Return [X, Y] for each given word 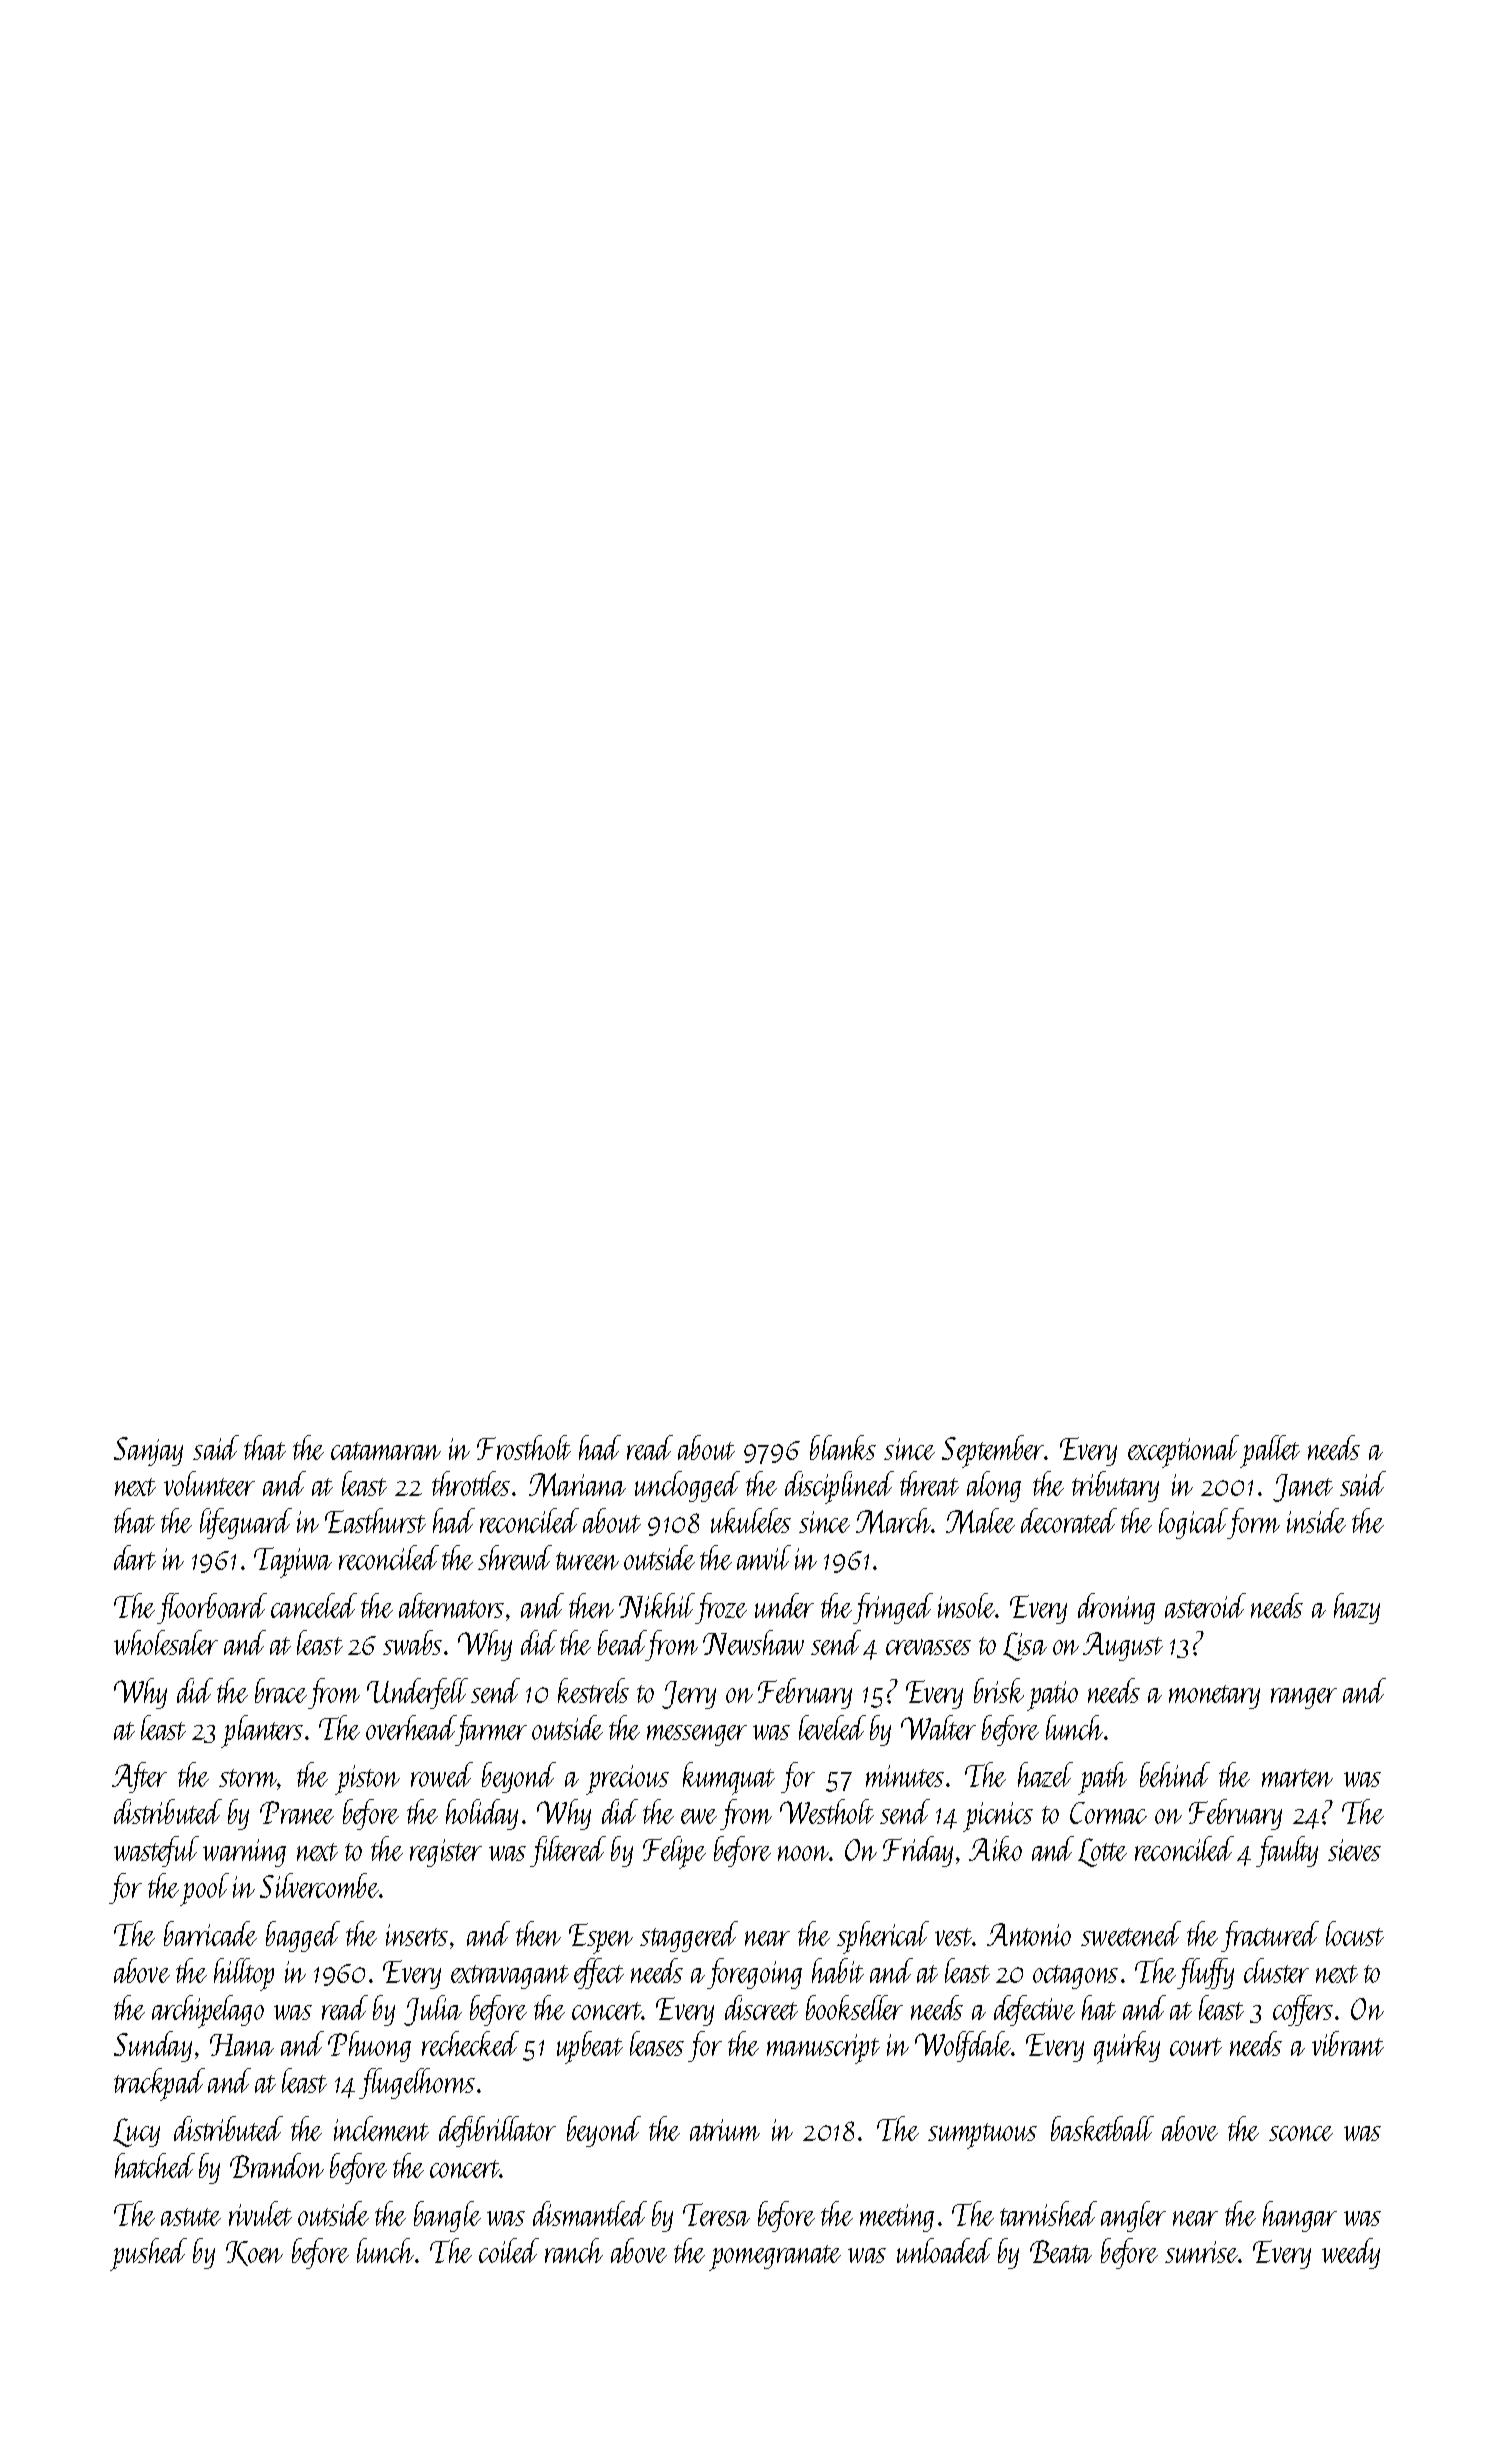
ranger [1304, 1698]
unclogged [687, 1486]
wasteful [156, 1851]
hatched [155, 2165]
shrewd [515, 1557]
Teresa [716, 2214]
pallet [1270, 1451]
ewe [699, 1816]
